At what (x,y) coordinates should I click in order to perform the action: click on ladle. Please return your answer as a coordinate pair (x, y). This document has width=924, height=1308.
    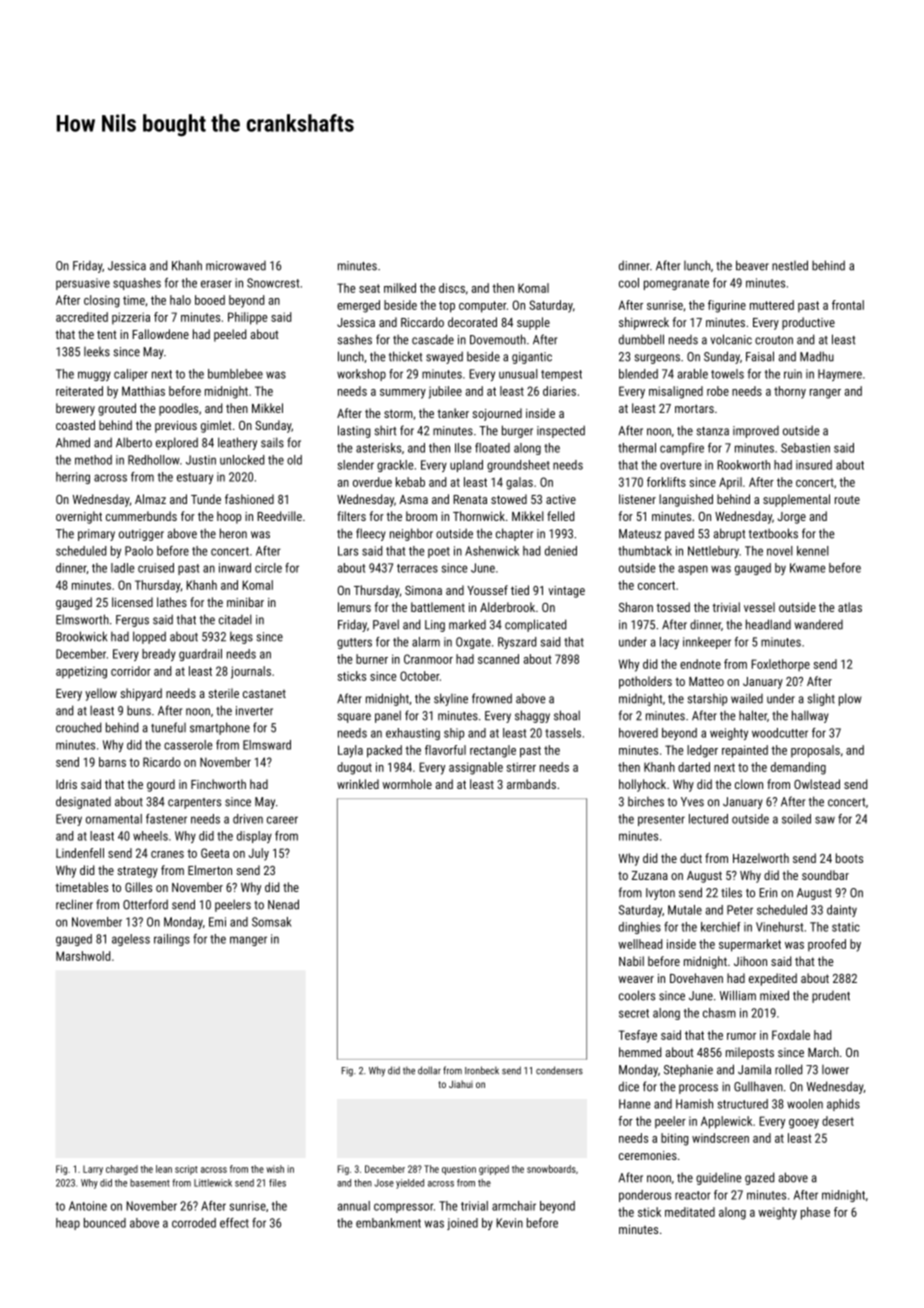
    Looking at the image, I should click on (122, 568).
